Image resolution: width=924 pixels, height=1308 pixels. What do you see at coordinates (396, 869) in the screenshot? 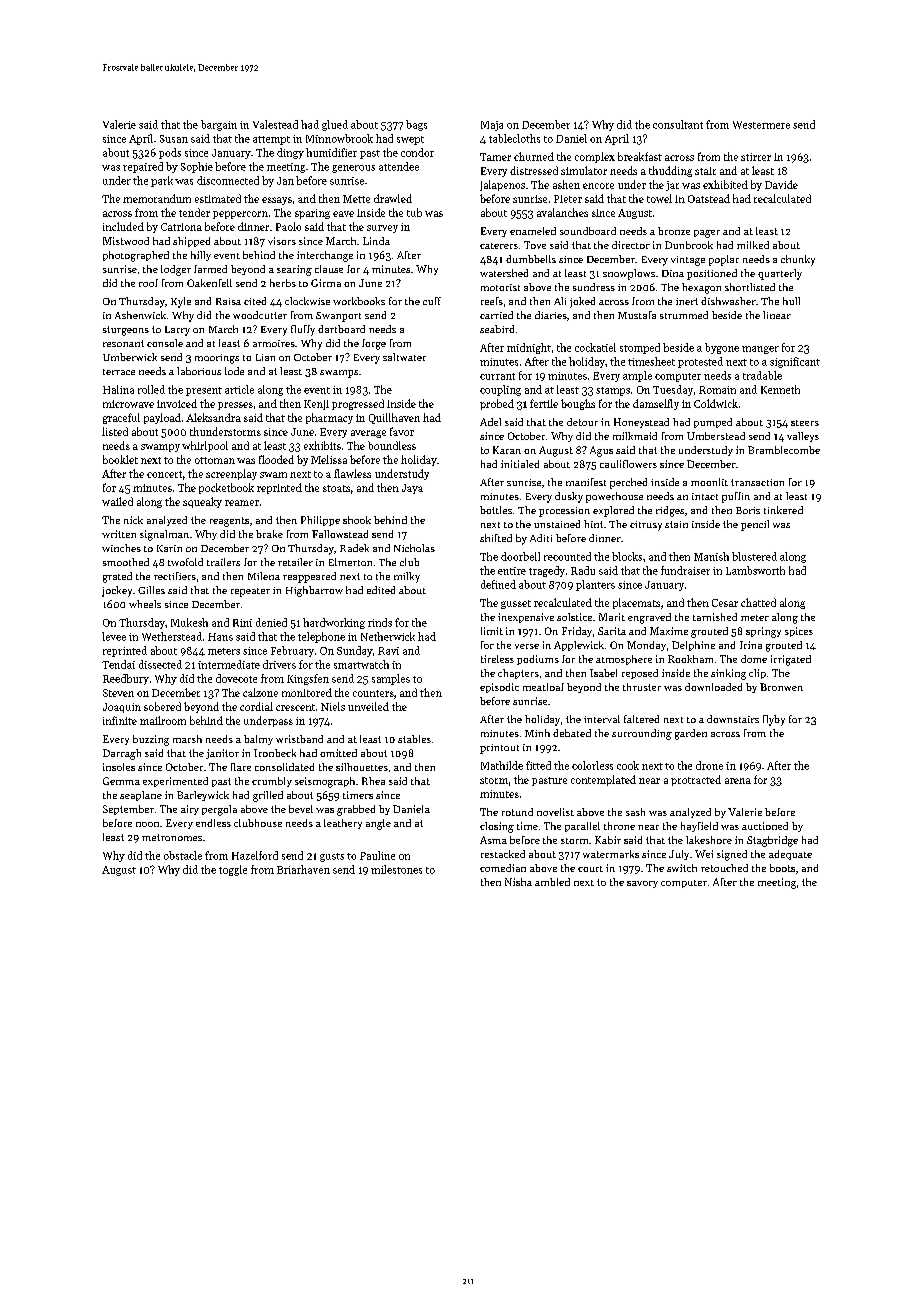
I see `milestones` at bounding box center [396, 869].
